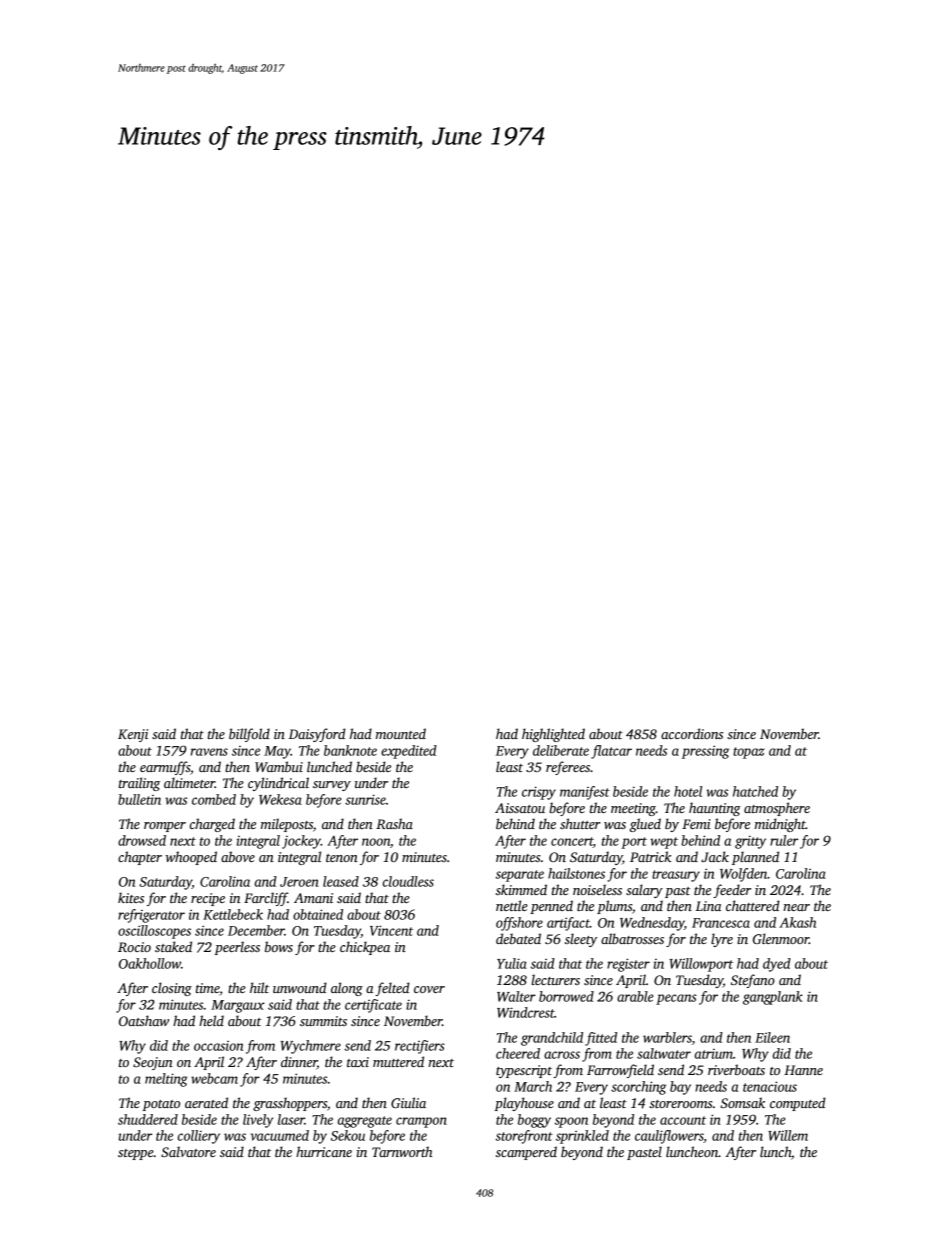 This screenshot has width=952, height=1233. Describe the element at coordinates (526, 1153) in the screenshot. I see `scampered` at that location.
